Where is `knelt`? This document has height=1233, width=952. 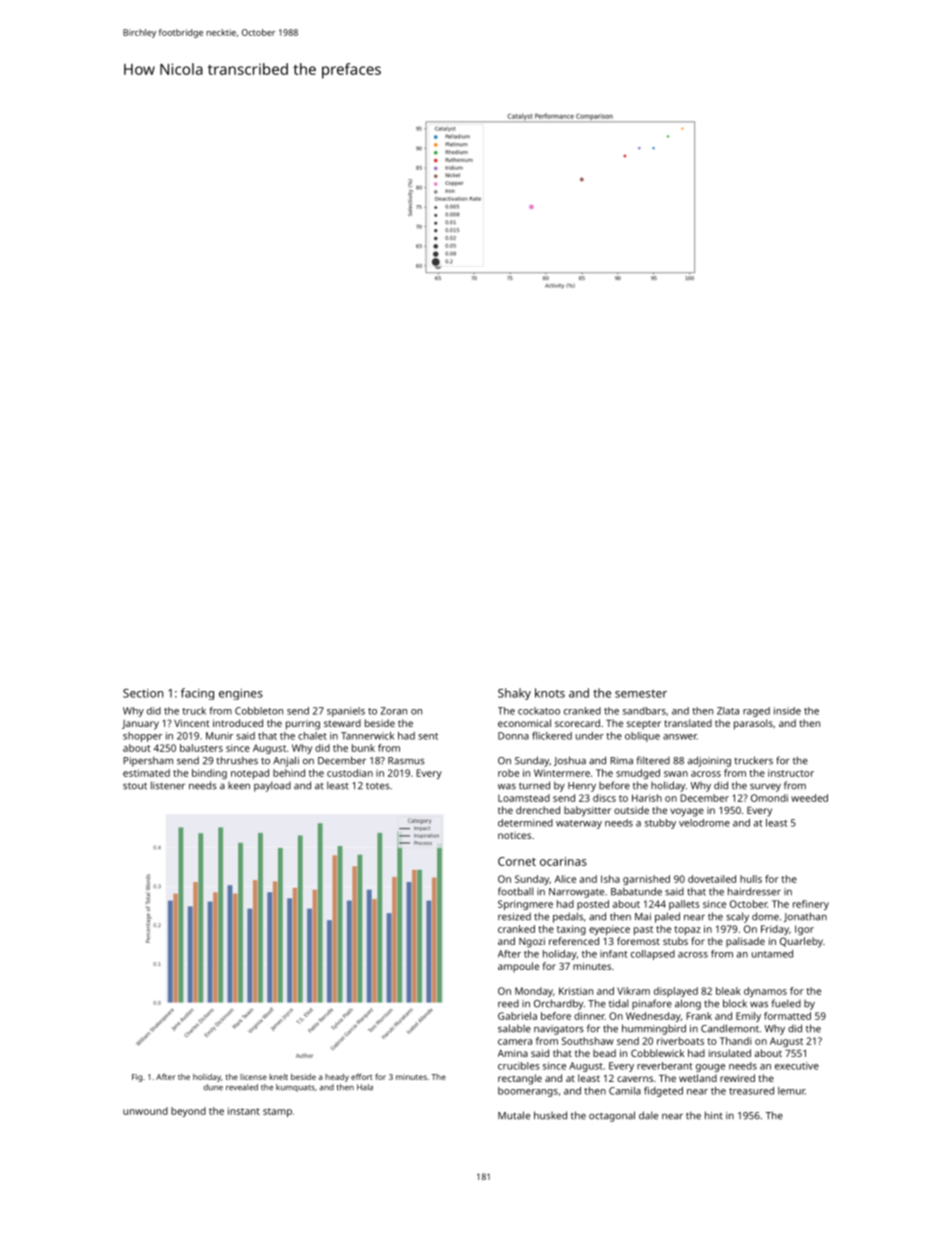 knelt is located at coordinates (278, 1077).
